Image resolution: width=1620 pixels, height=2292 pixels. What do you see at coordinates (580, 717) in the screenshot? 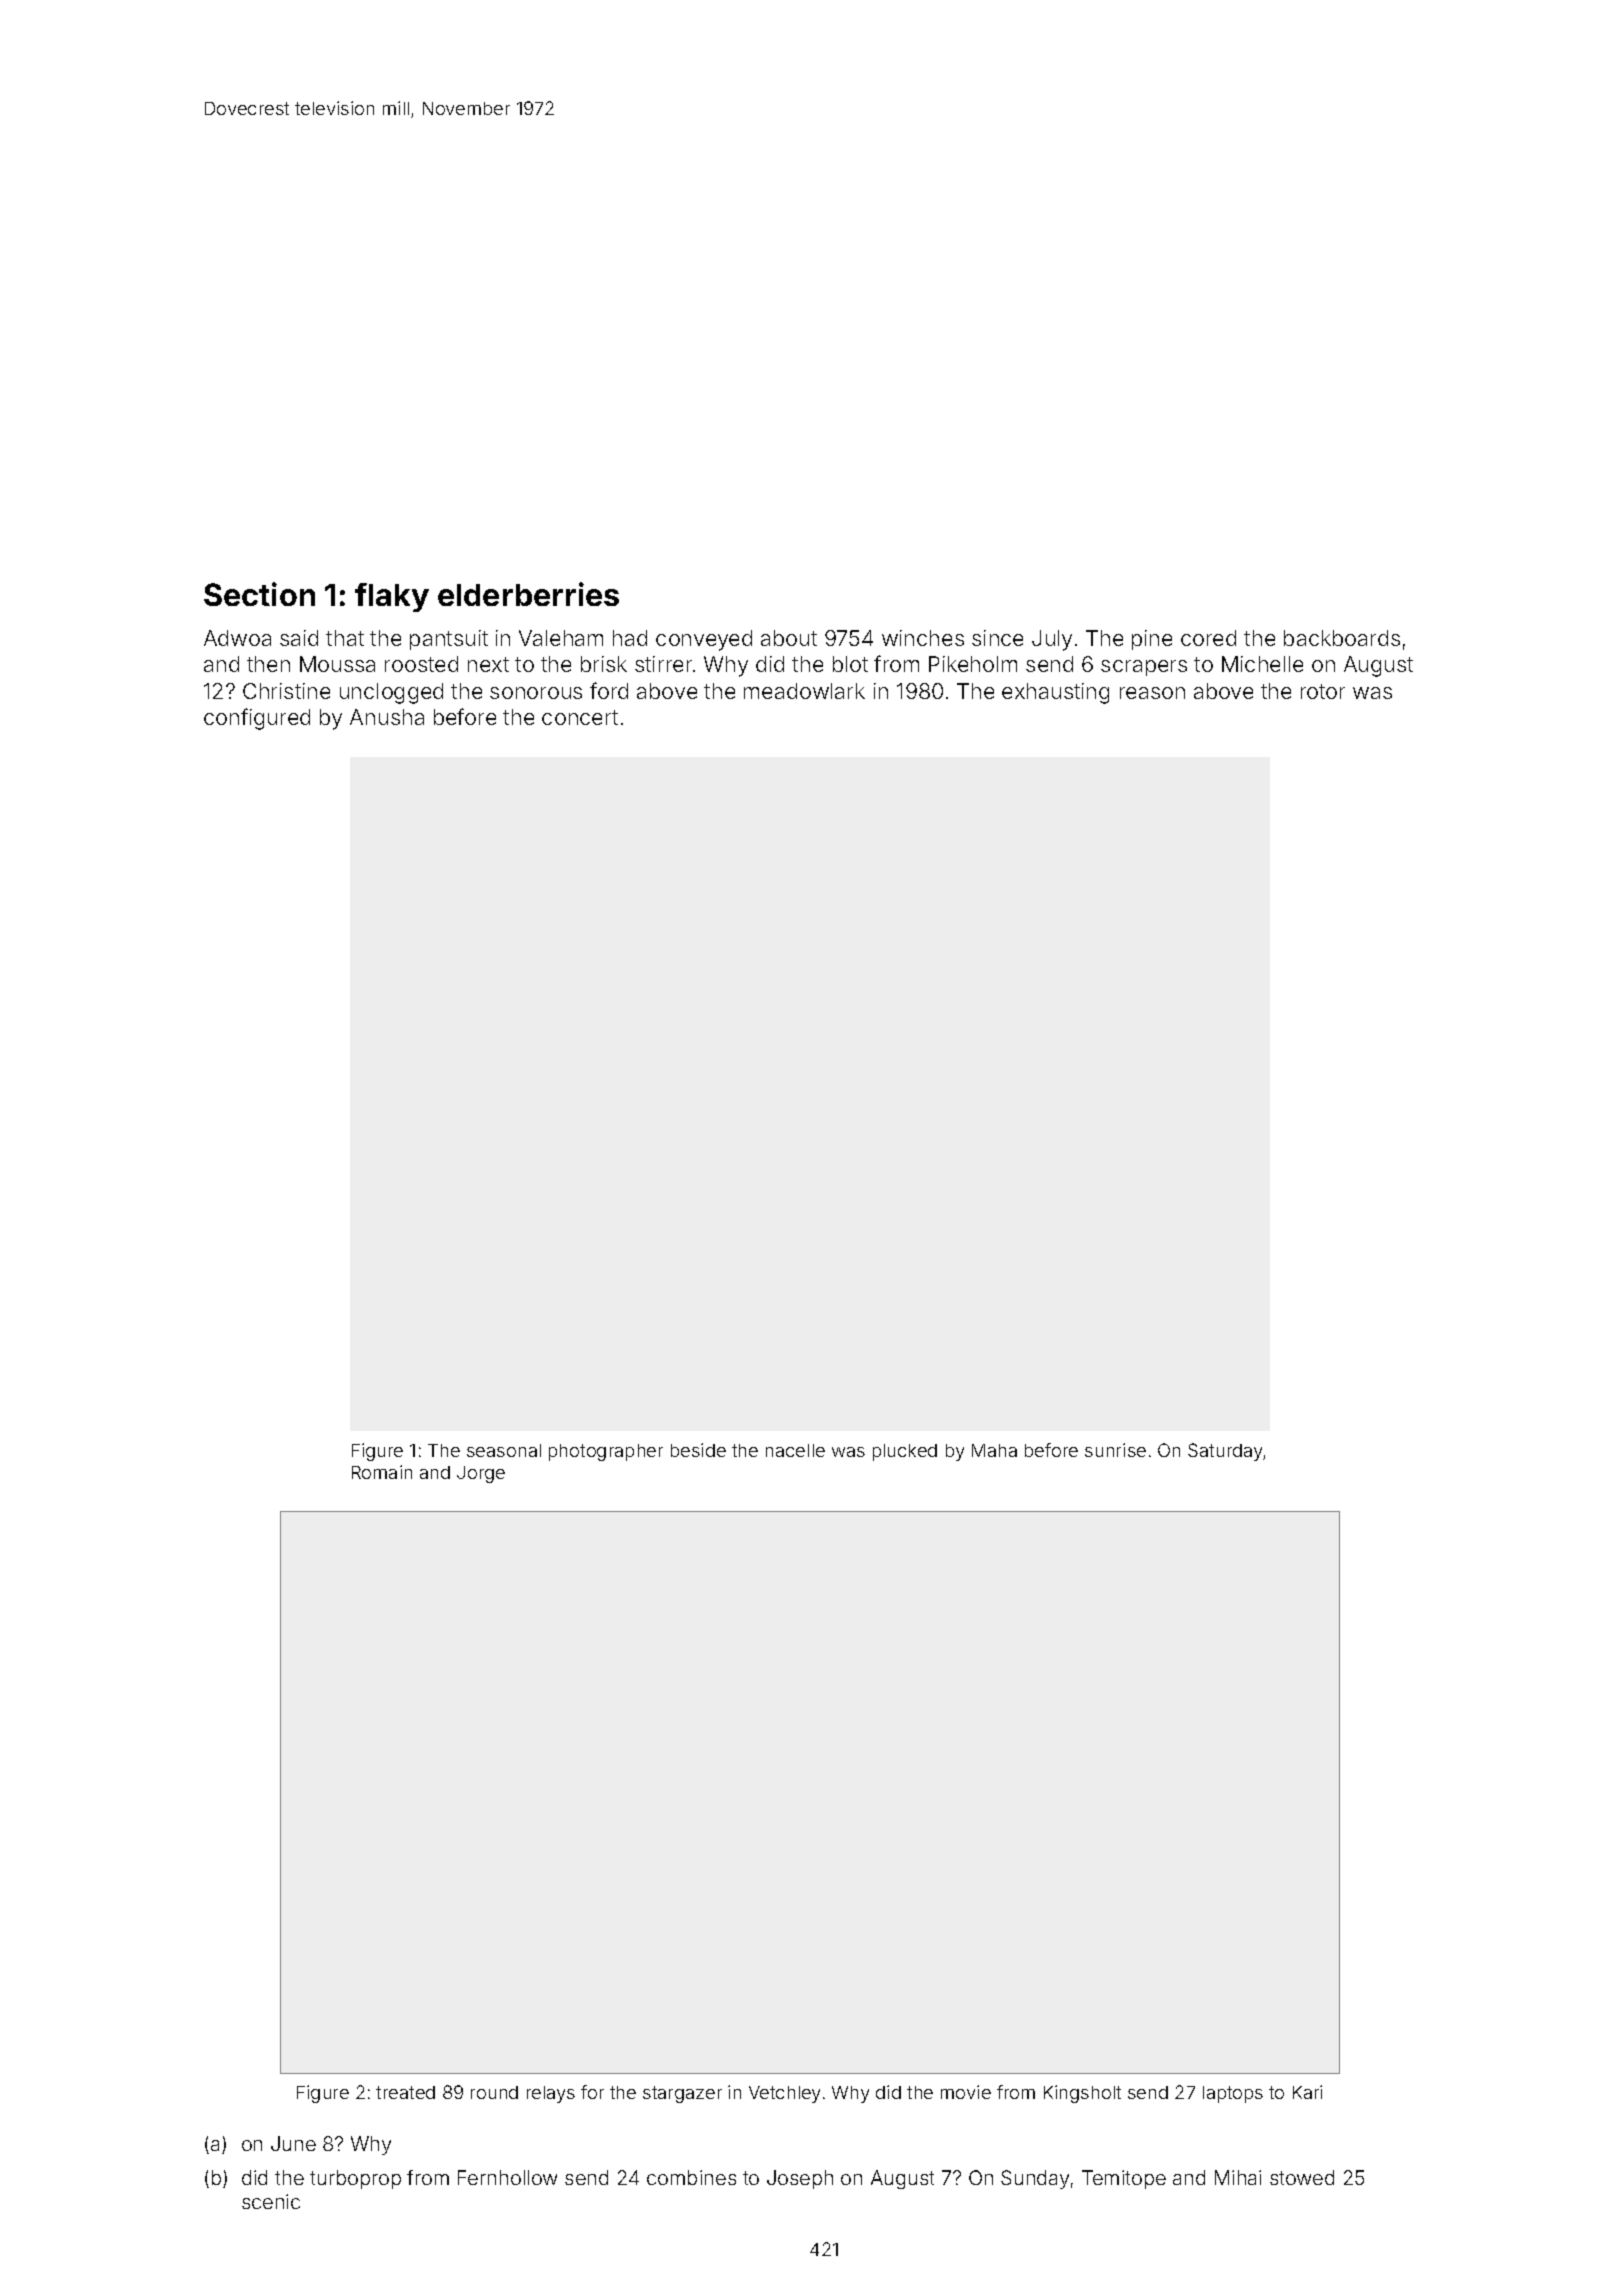
I see `concert` at bounding box center [580, 717].
